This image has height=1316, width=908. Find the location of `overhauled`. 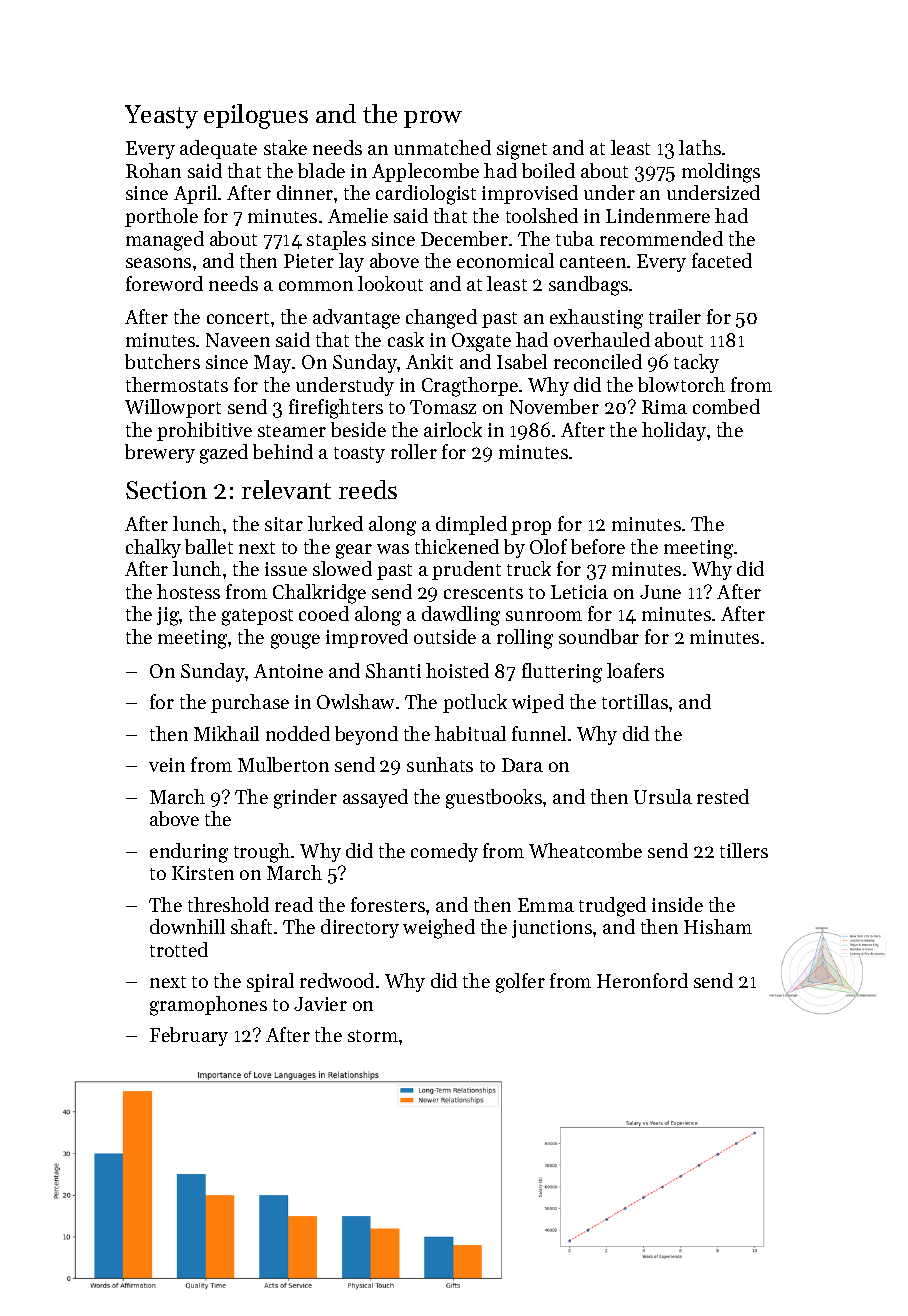

overhauled is located at coordinates (602, 339).
